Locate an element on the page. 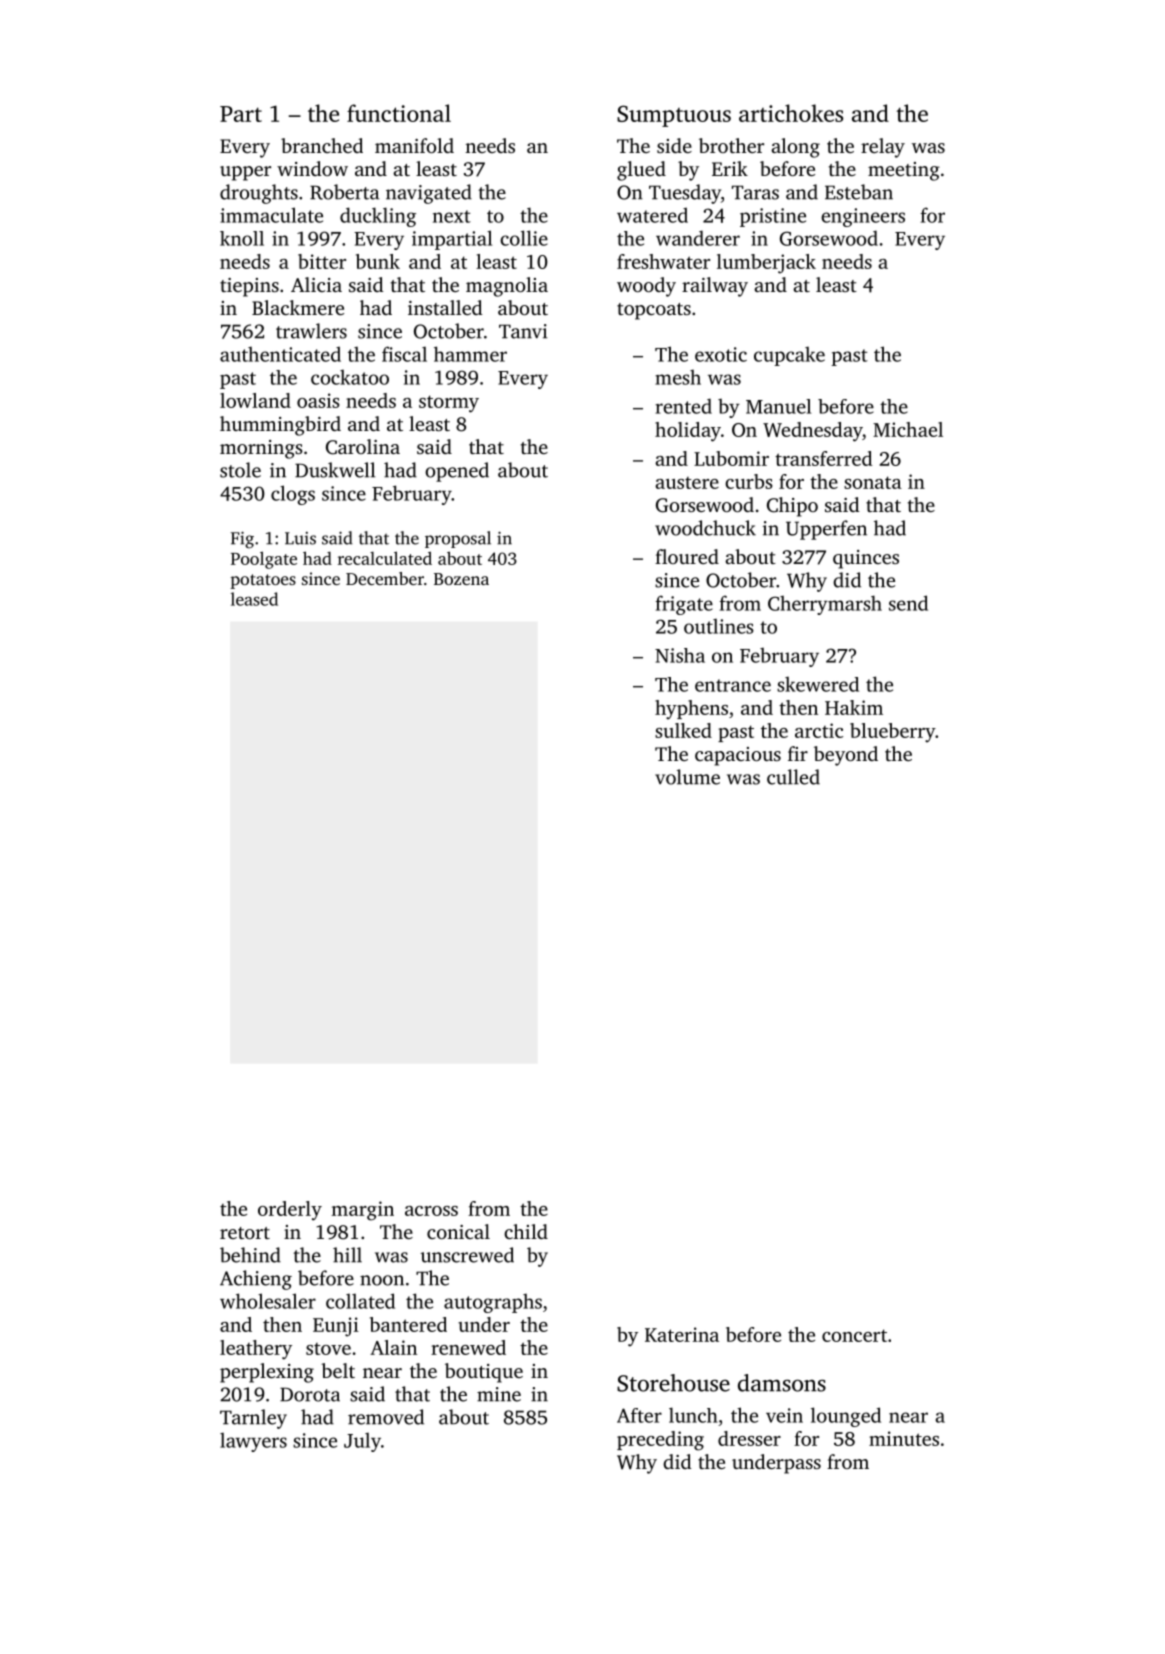  Bozena is located at coordinates (461, 579).
